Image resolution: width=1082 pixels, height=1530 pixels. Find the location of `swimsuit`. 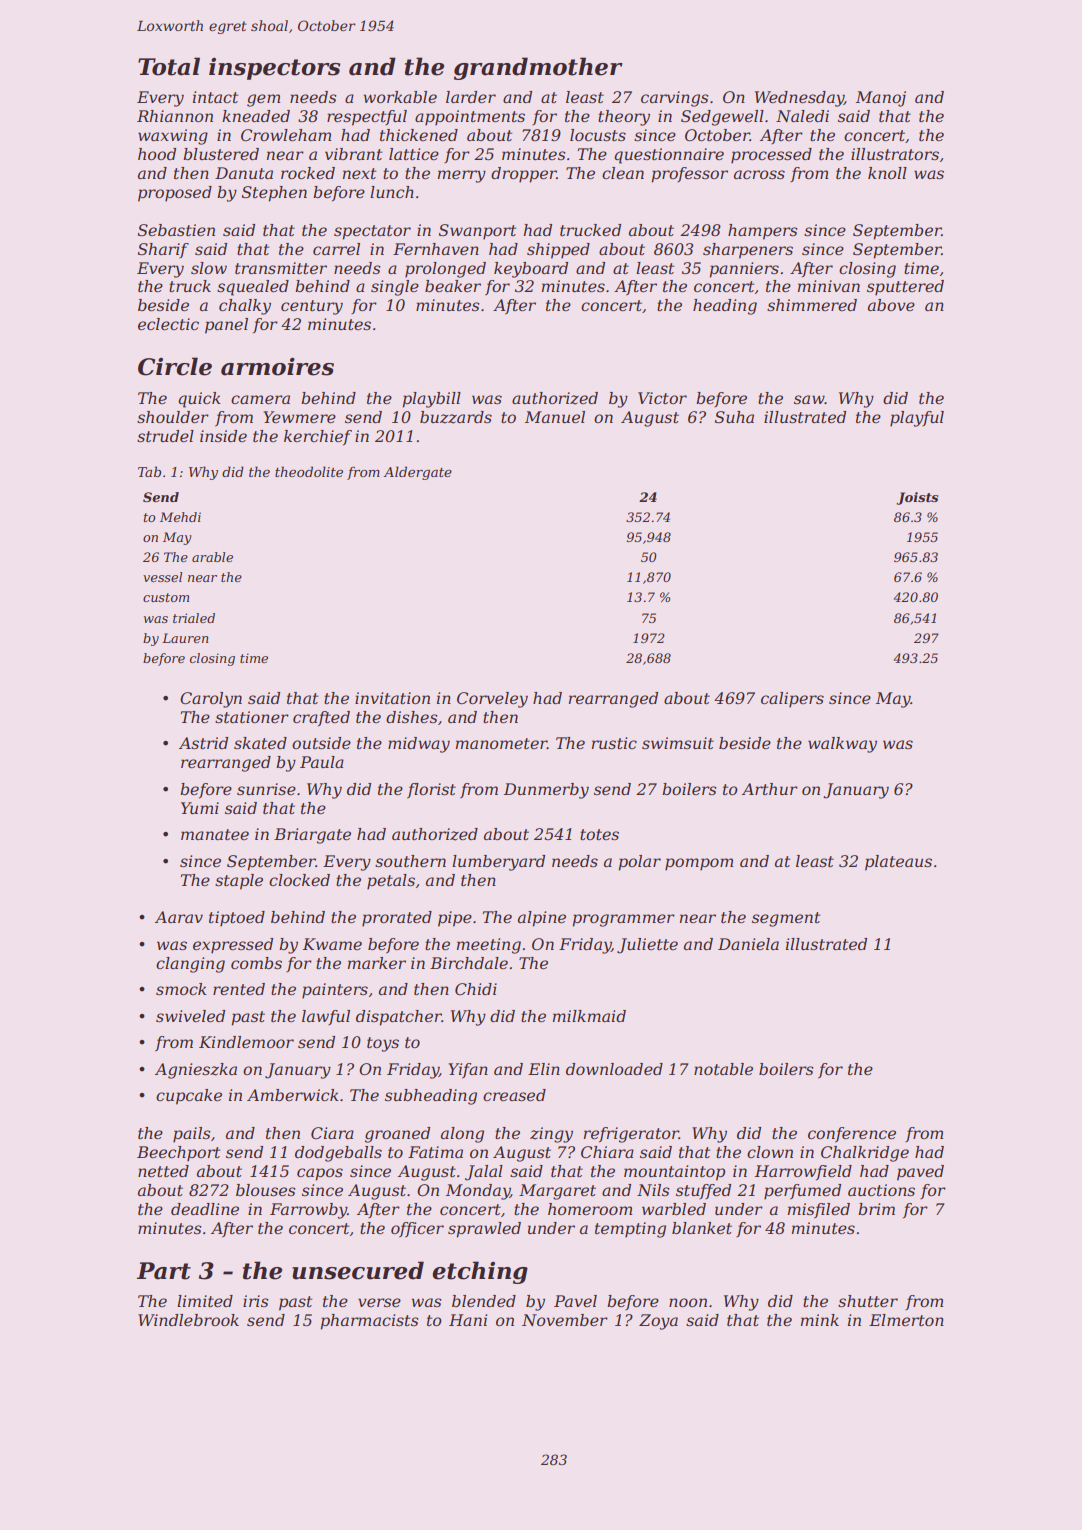

swimsuit is located at coordinates (678, 743).
